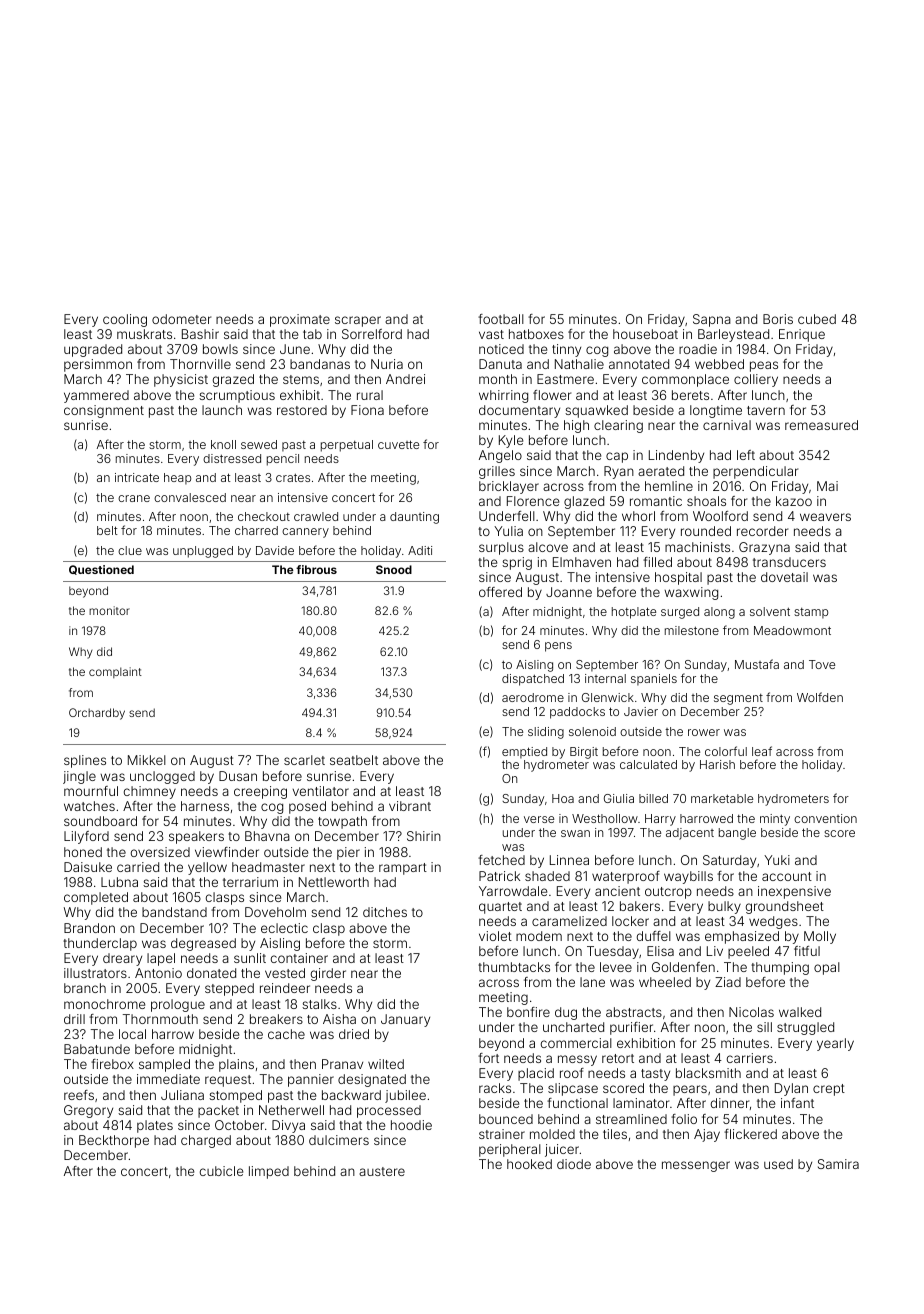 This screenshot has width=924, height=1314. I want to click on Babatunde, so click(97, 1049).
